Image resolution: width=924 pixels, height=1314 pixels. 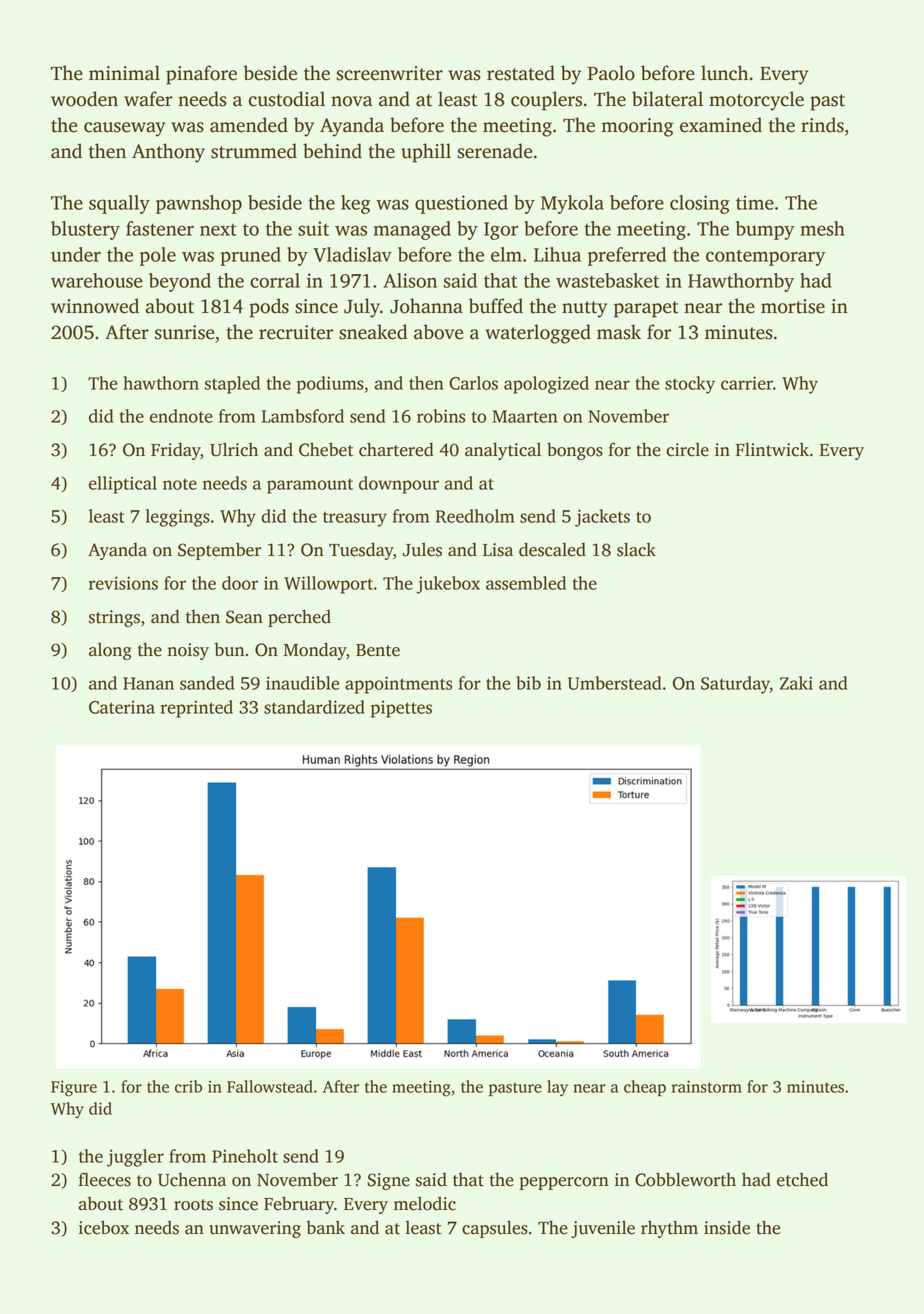 What do you see at coordinates (503, 451) in the document?
I see `analytical` at bounding box center [503, 451].
